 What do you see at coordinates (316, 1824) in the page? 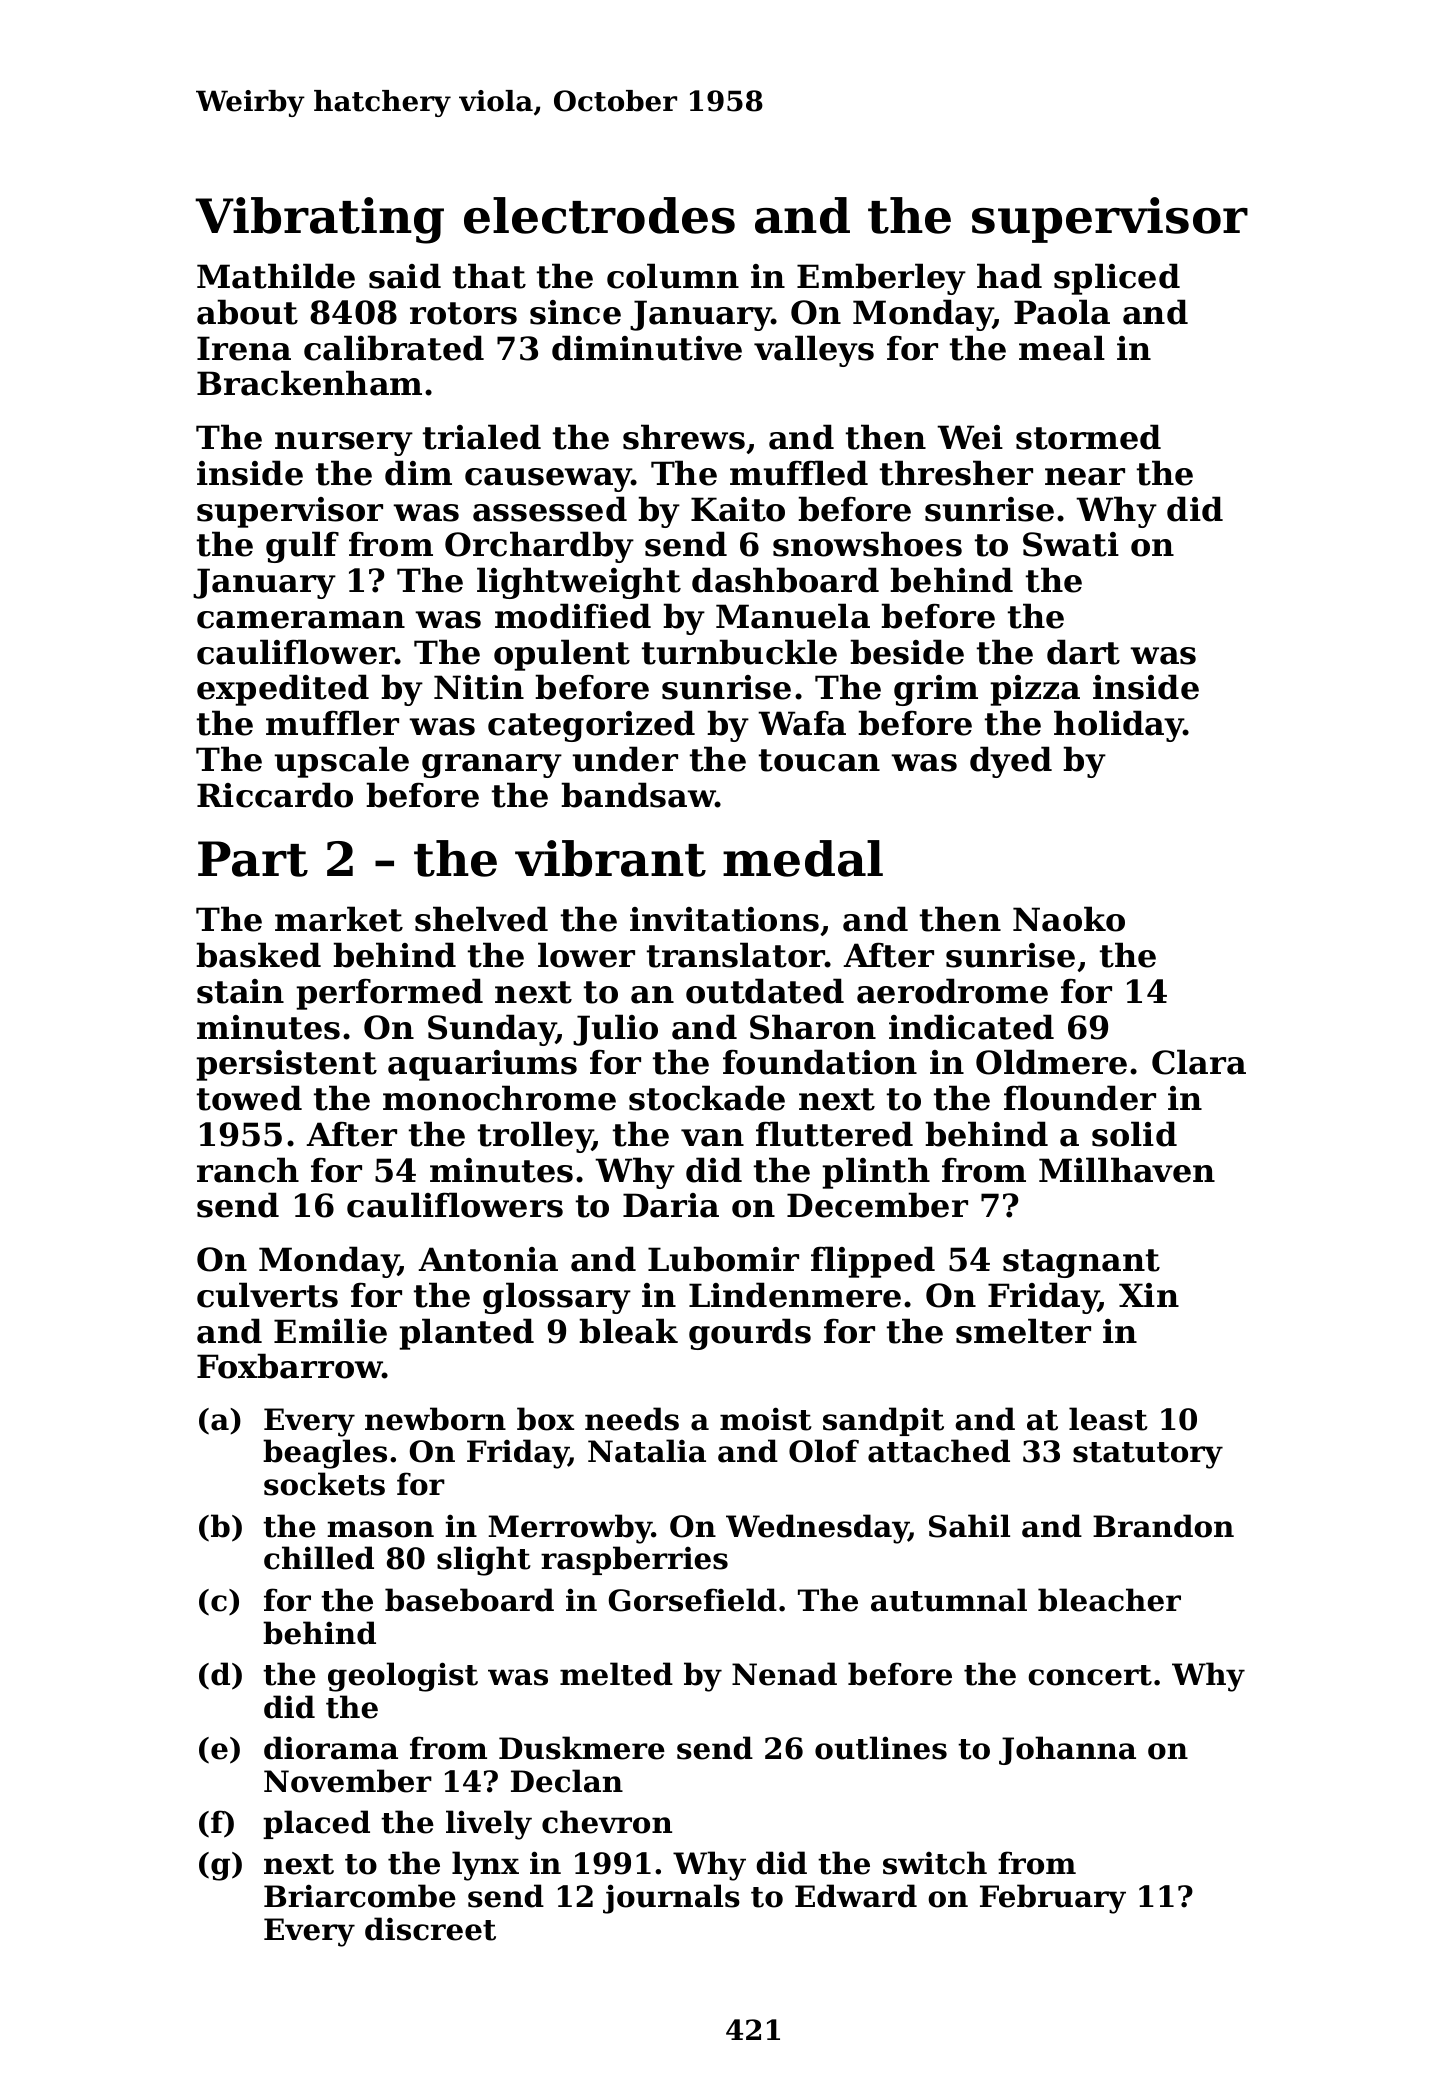
I see `placed` at bounding box center [316, 1824].
